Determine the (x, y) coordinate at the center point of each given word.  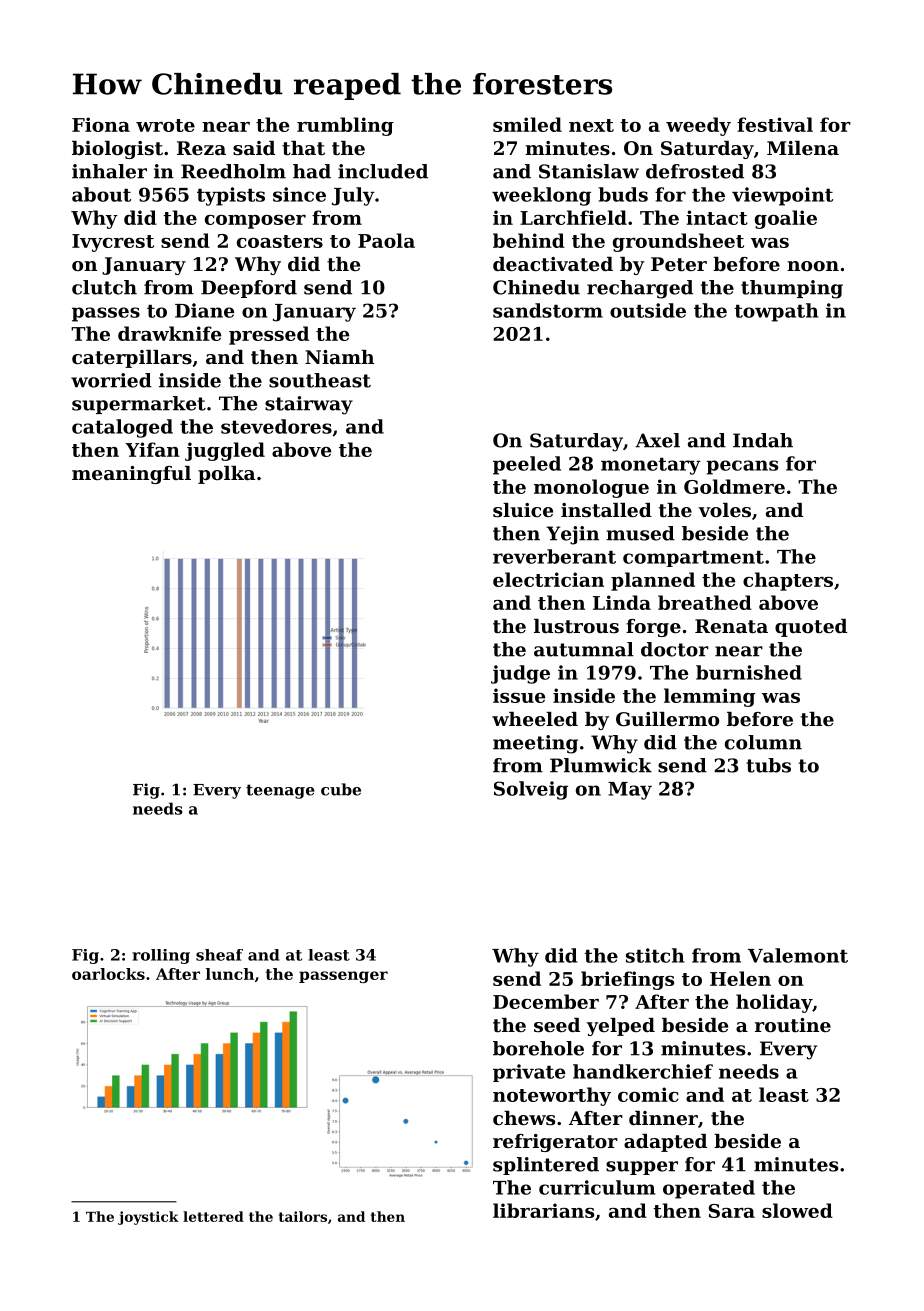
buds (623, 194)
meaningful (131, 475)
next (591, 125)
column (763, 742)
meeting (535, 744)
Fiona (101, 124)
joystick (148, 1218)
